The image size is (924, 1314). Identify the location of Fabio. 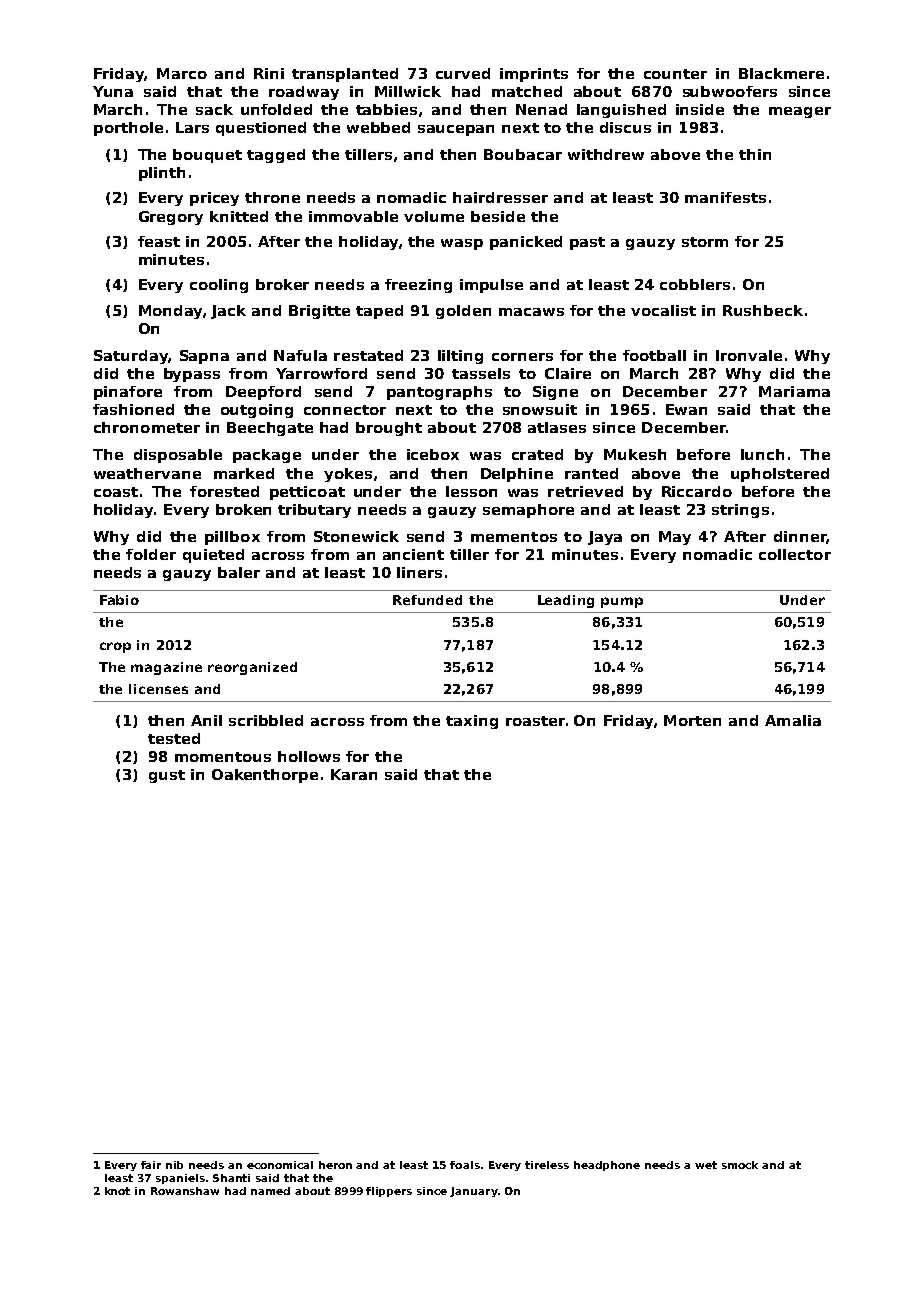
(119, 600).
